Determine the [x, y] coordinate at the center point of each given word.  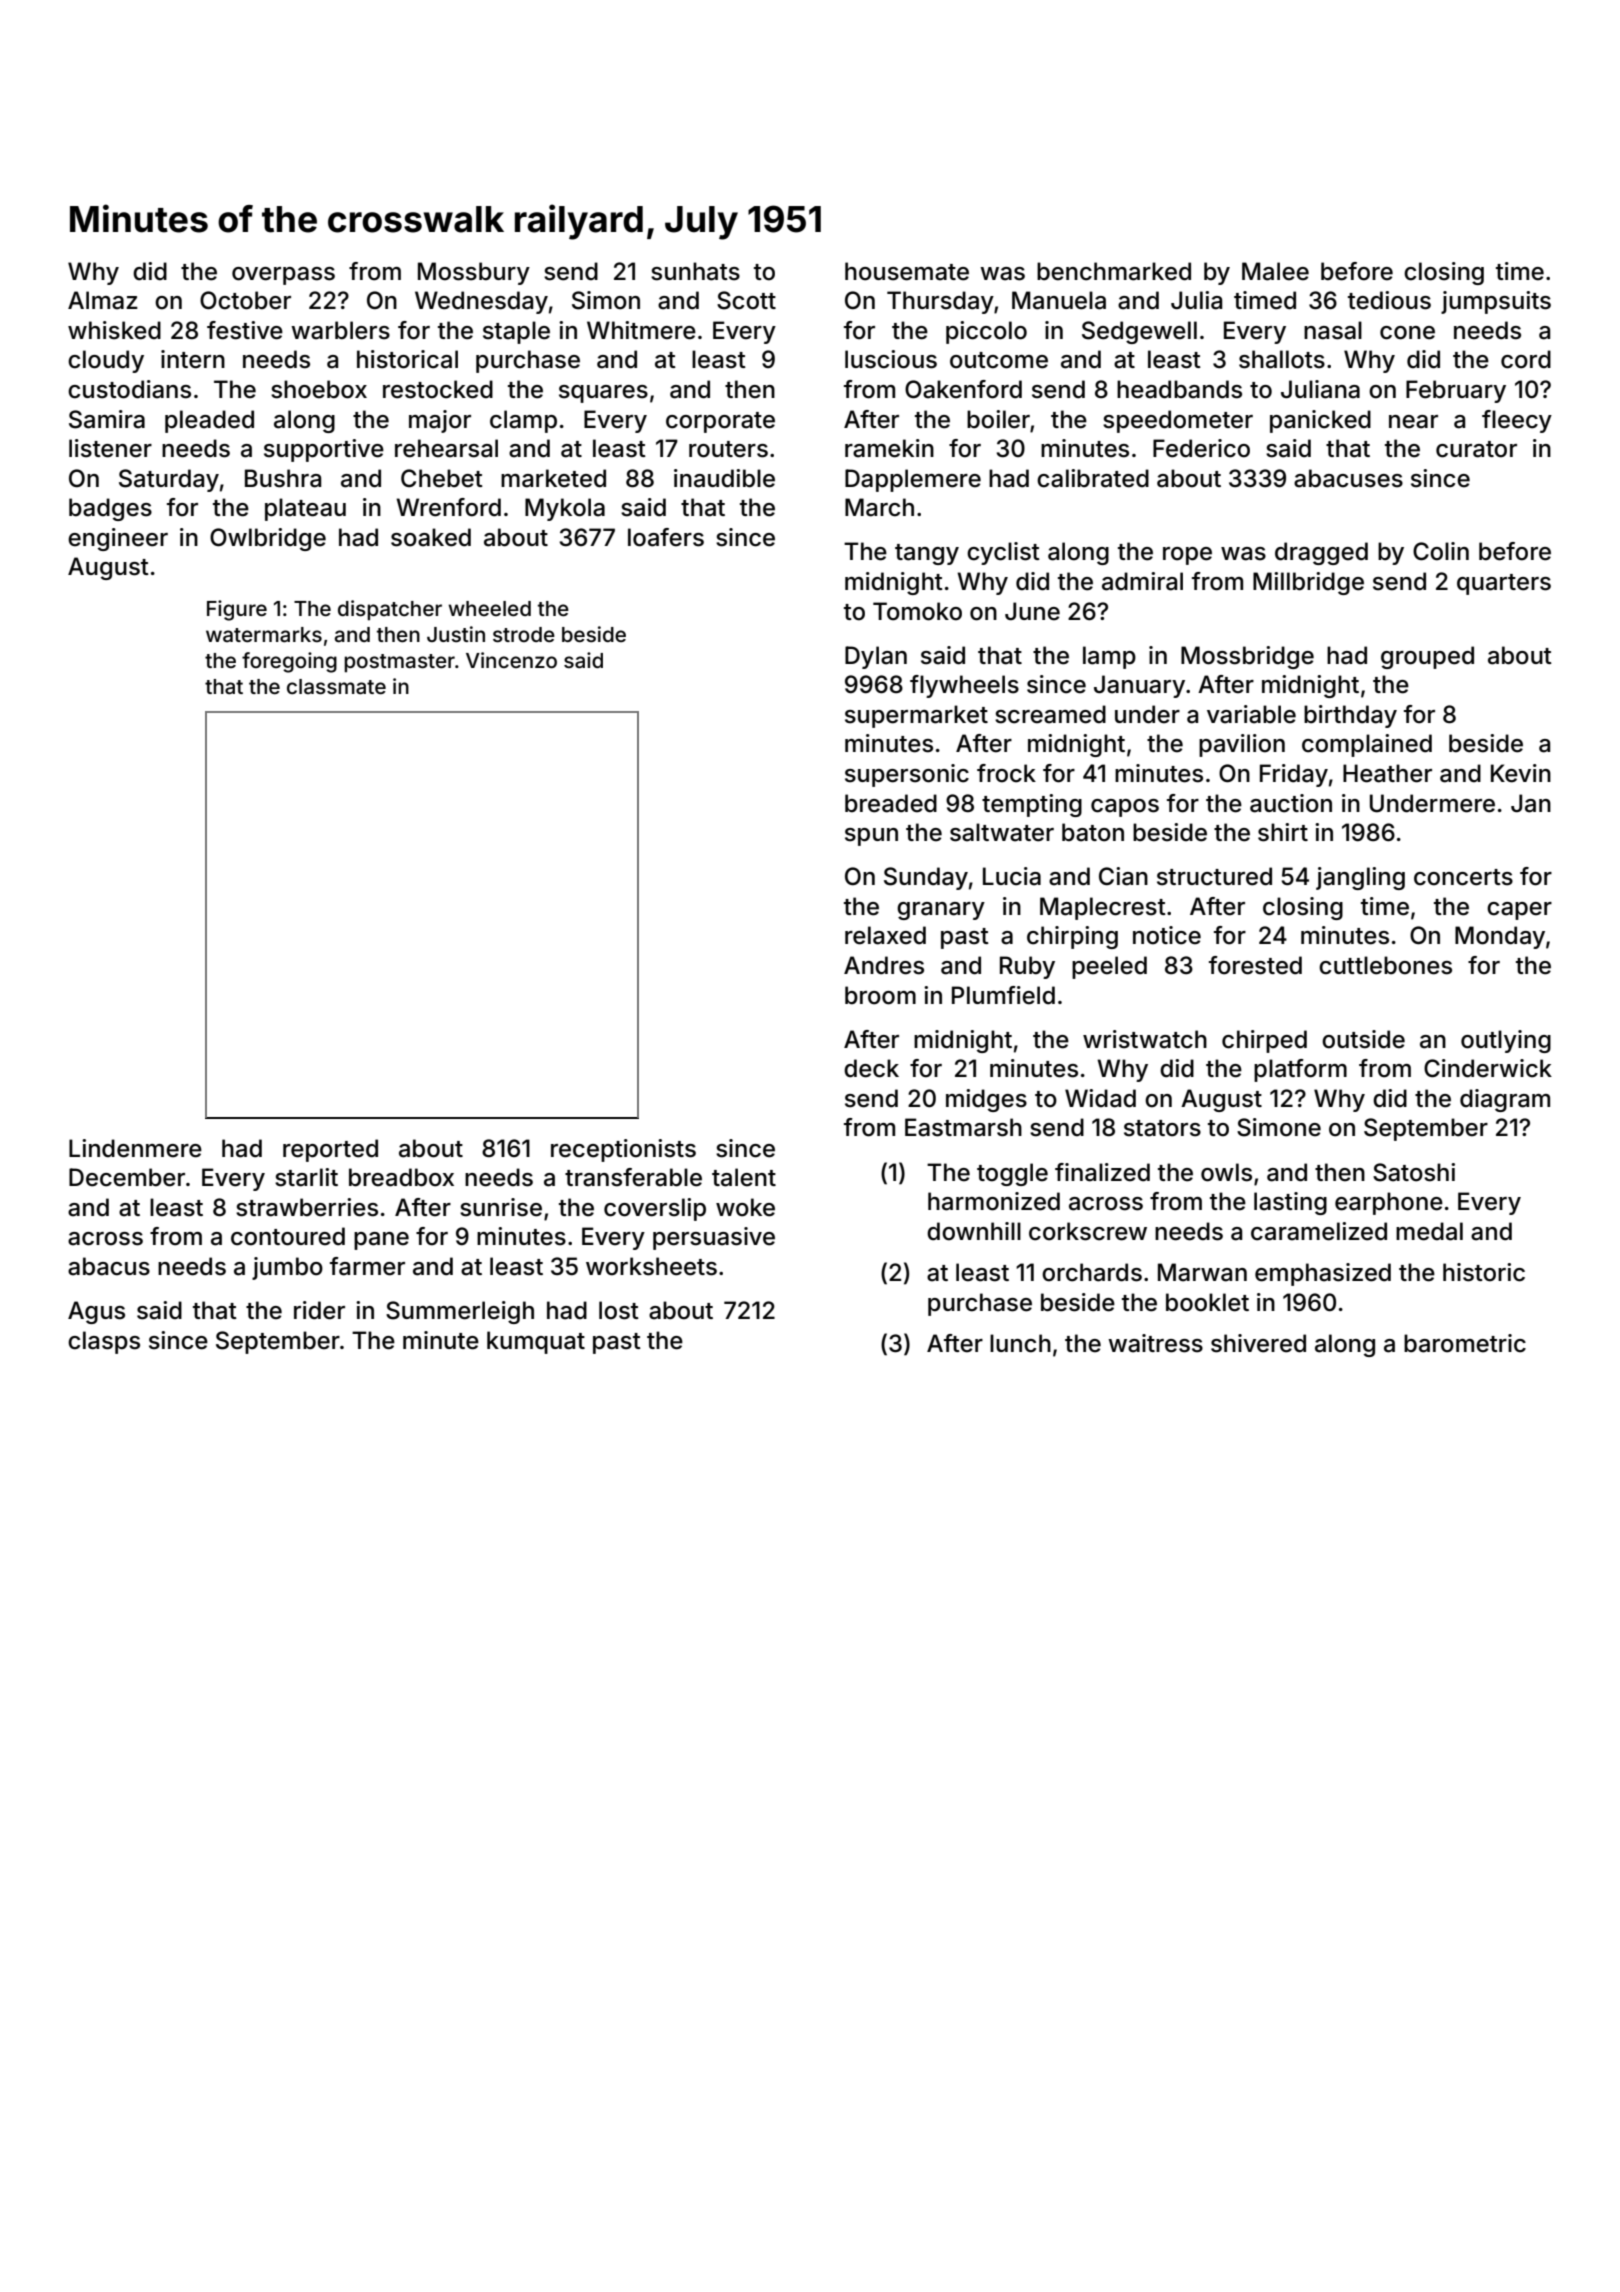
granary [941, 911]
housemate [907, 271]
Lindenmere [135, 1148]
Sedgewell [1139, 332]
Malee [1275, 271]
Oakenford [963, 389]
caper [1519, 911]
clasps [104, 1342]
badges [110, 509]
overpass [283, 276]
